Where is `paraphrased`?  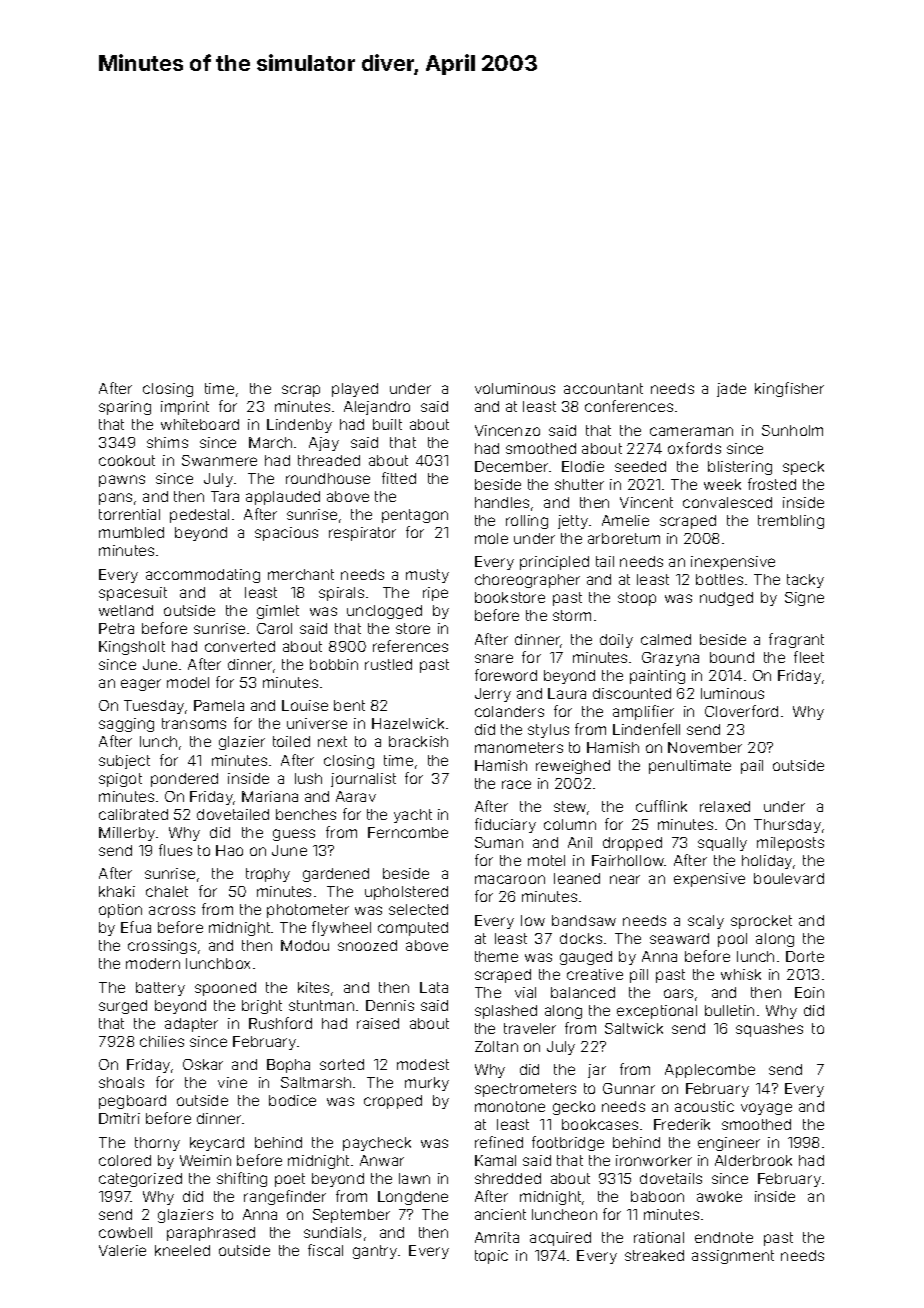
paraphrased is located at coordinates (211, 1234).
